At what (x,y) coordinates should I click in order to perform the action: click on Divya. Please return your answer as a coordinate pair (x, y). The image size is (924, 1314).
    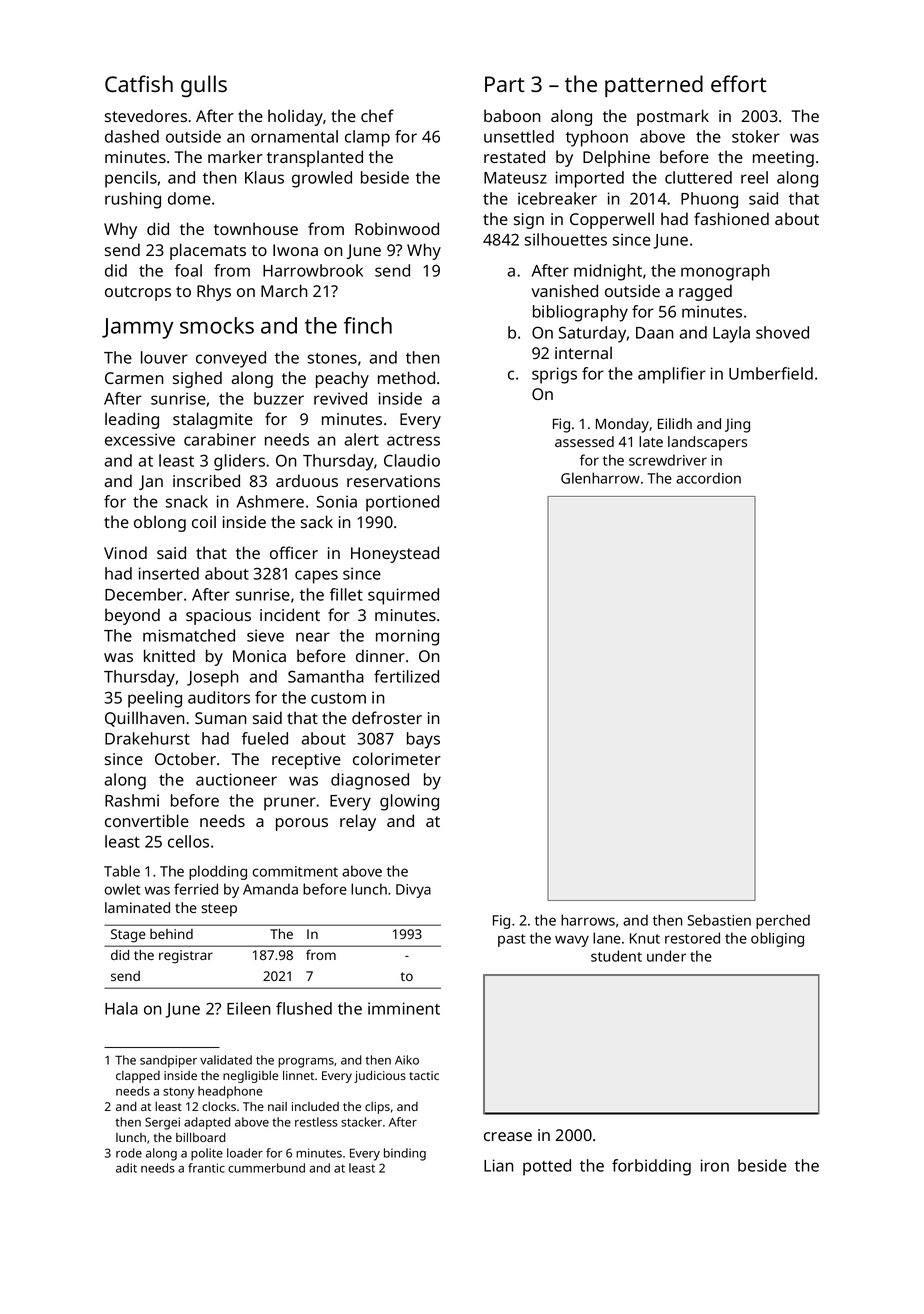
    Looking at the image, I should click on (413, 891).
